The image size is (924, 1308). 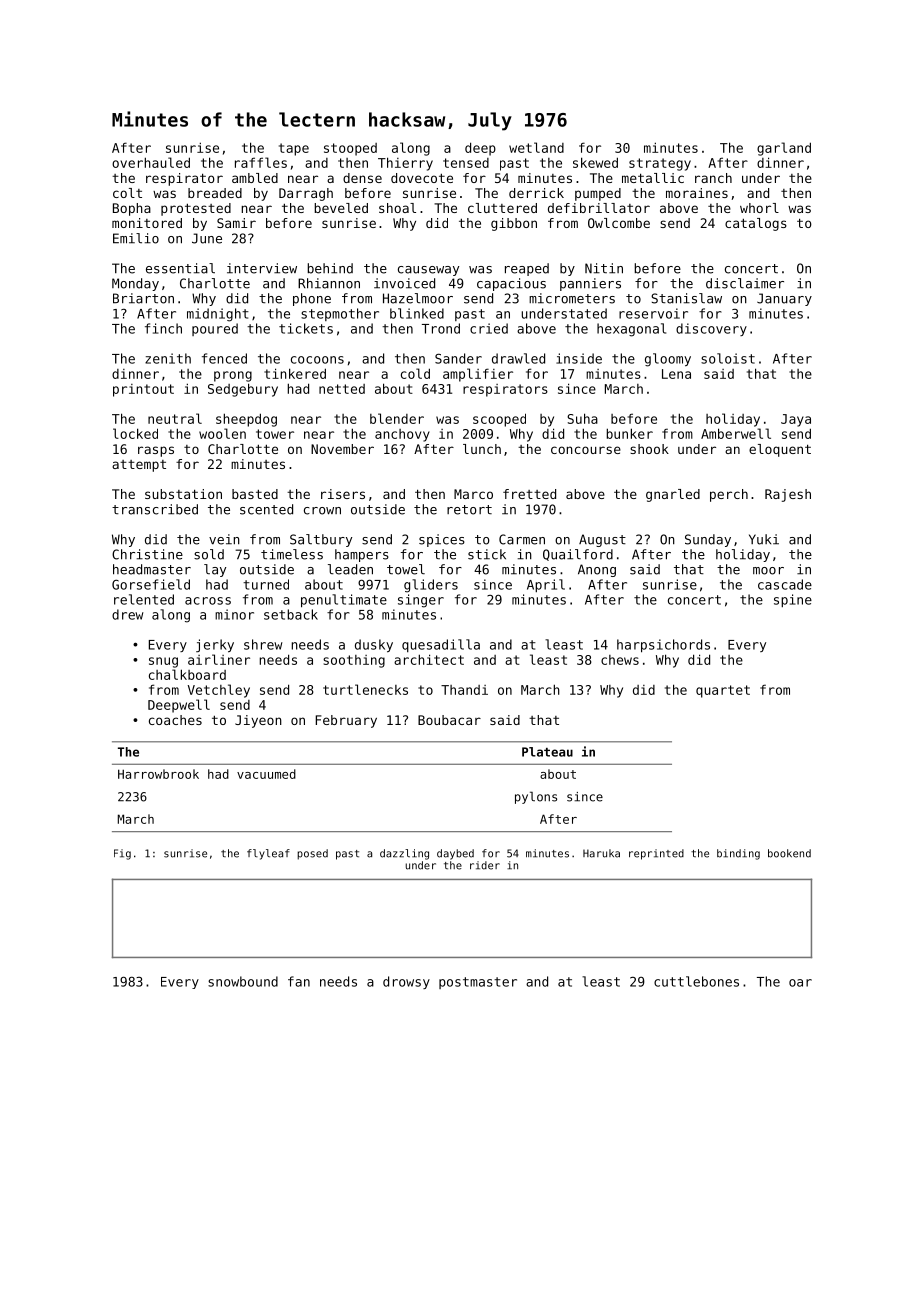 What do you see at coordinates (268, 854) in the document?
I see `flyleaf` at bounding box center [268, 854].
